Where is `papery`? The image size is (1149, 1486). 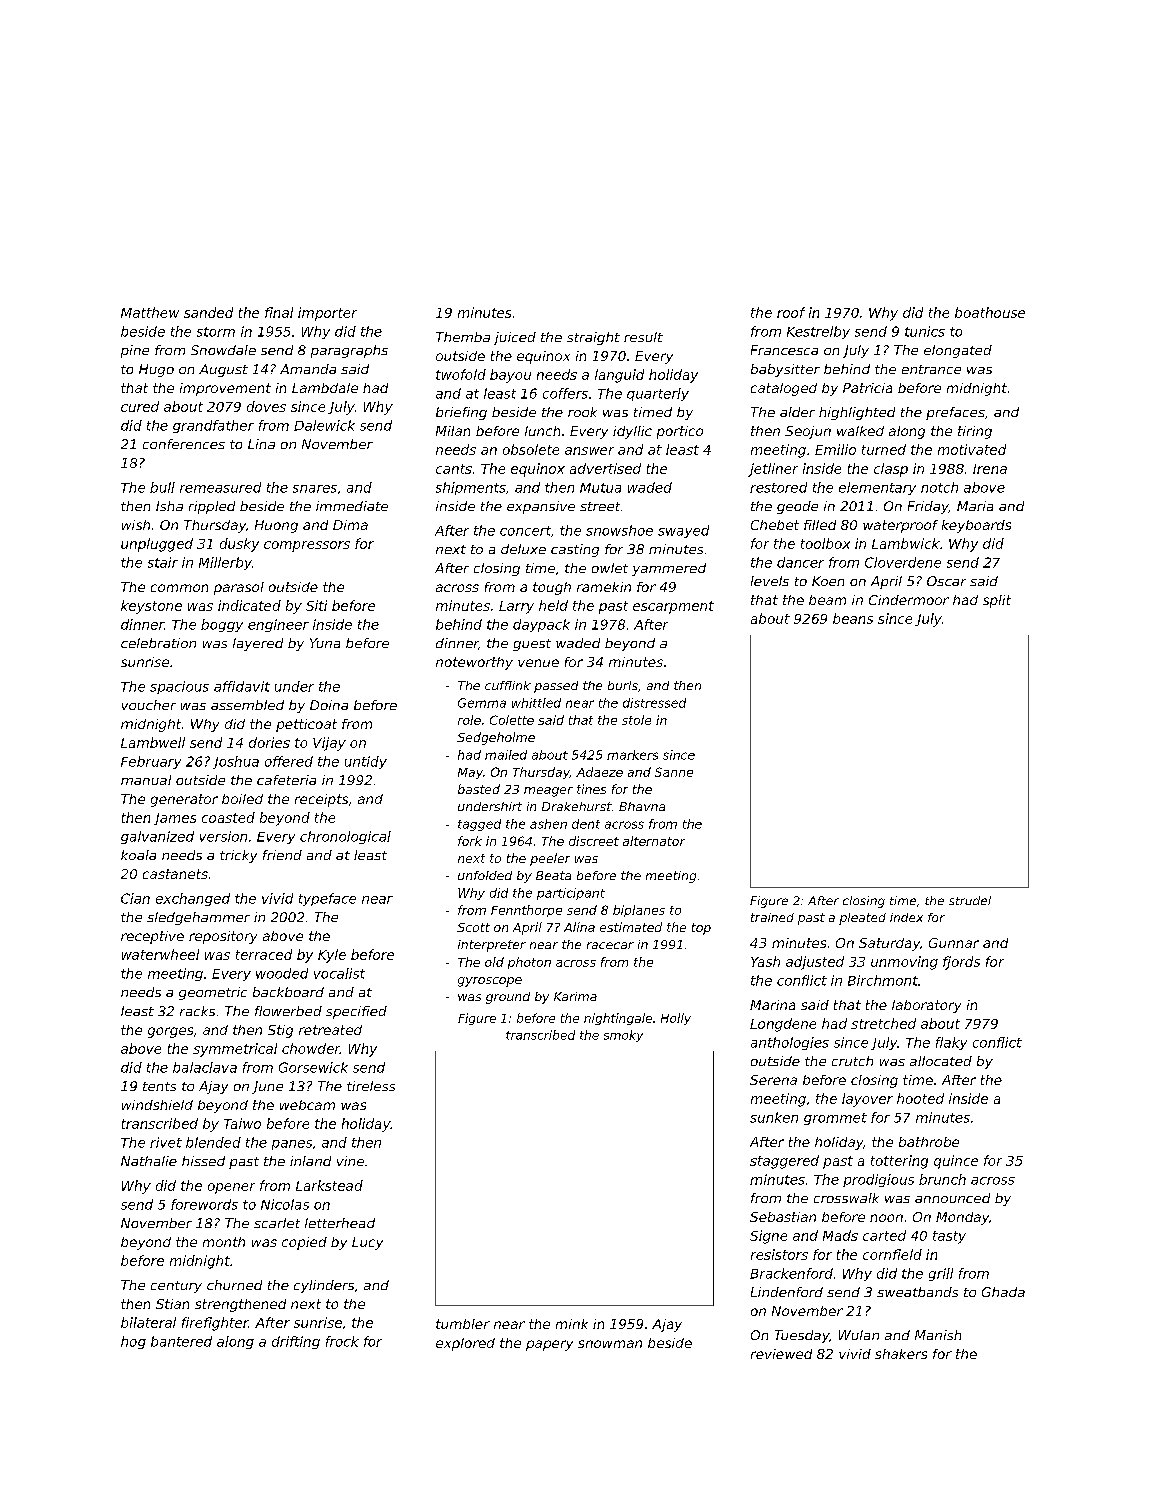 papery is located at coordinates (549, 1345).
